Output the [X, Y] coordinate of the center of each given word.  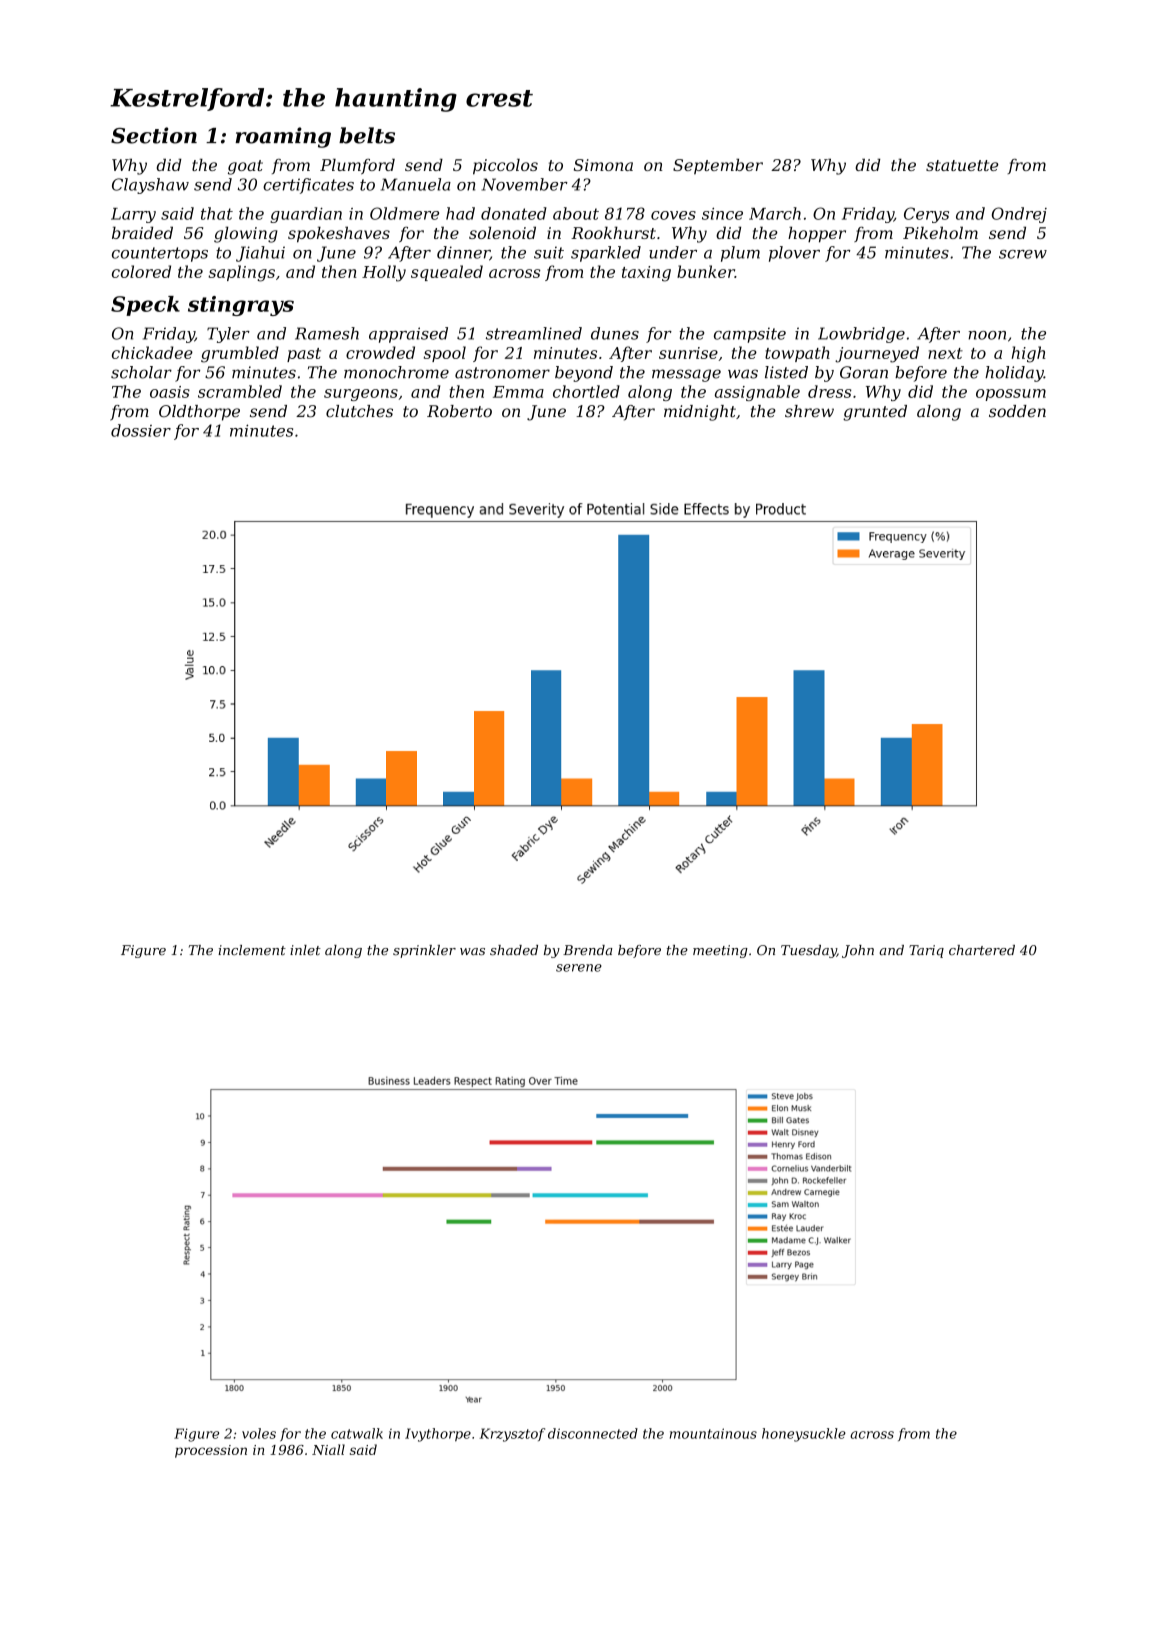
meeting [720, 951]
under [673, 252]
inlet [305, 950]
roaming [283, 137]
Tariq [926, 951]
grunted [875, 413]
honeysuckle [804, 1435]
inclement [252, 950]
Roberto [459, 411]
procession [211, 1451]
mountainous [713, 1433]
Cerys [926, 215]
